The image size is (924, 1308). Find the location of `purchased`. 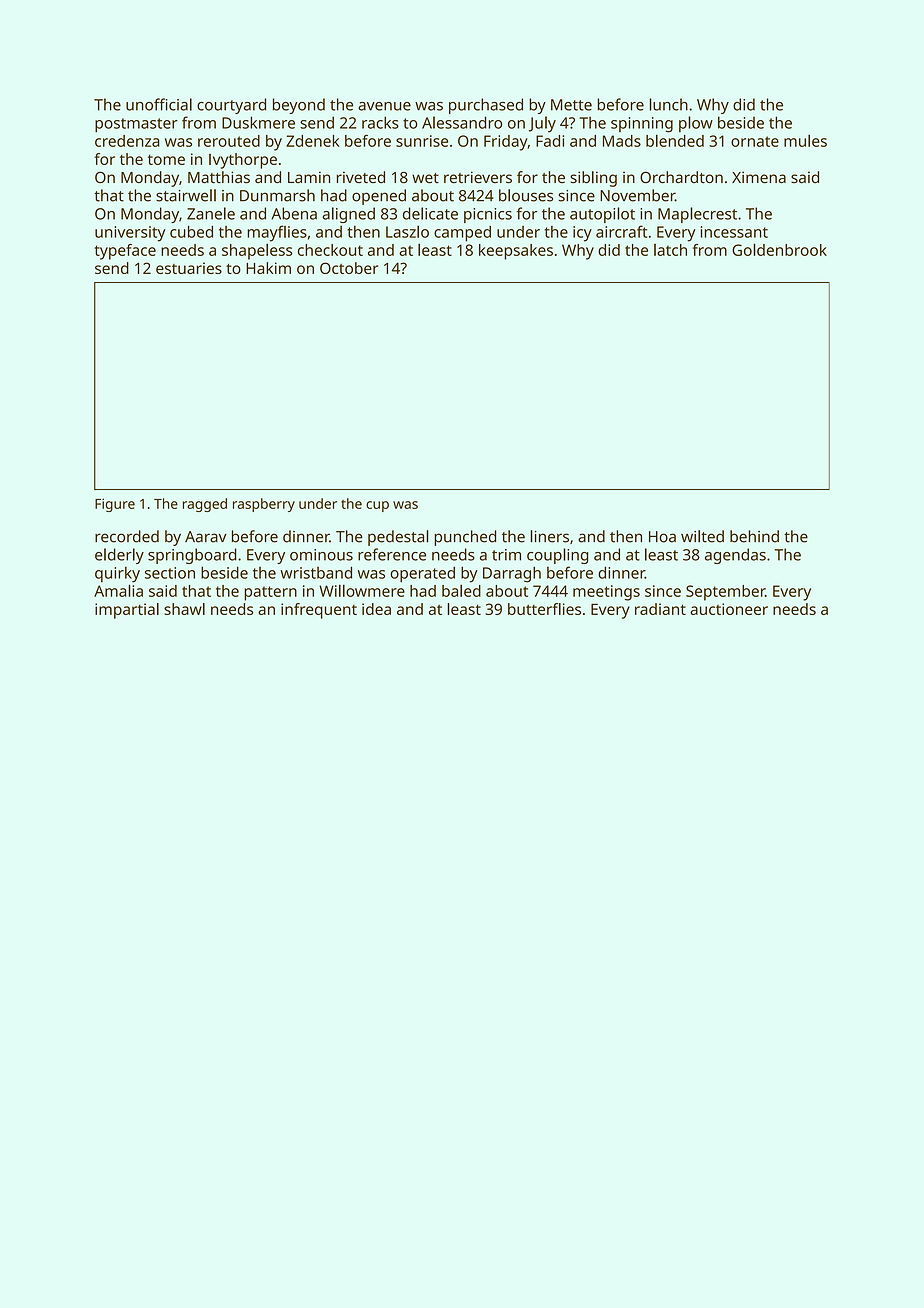

purchased is located at coordinates (486, 106).
